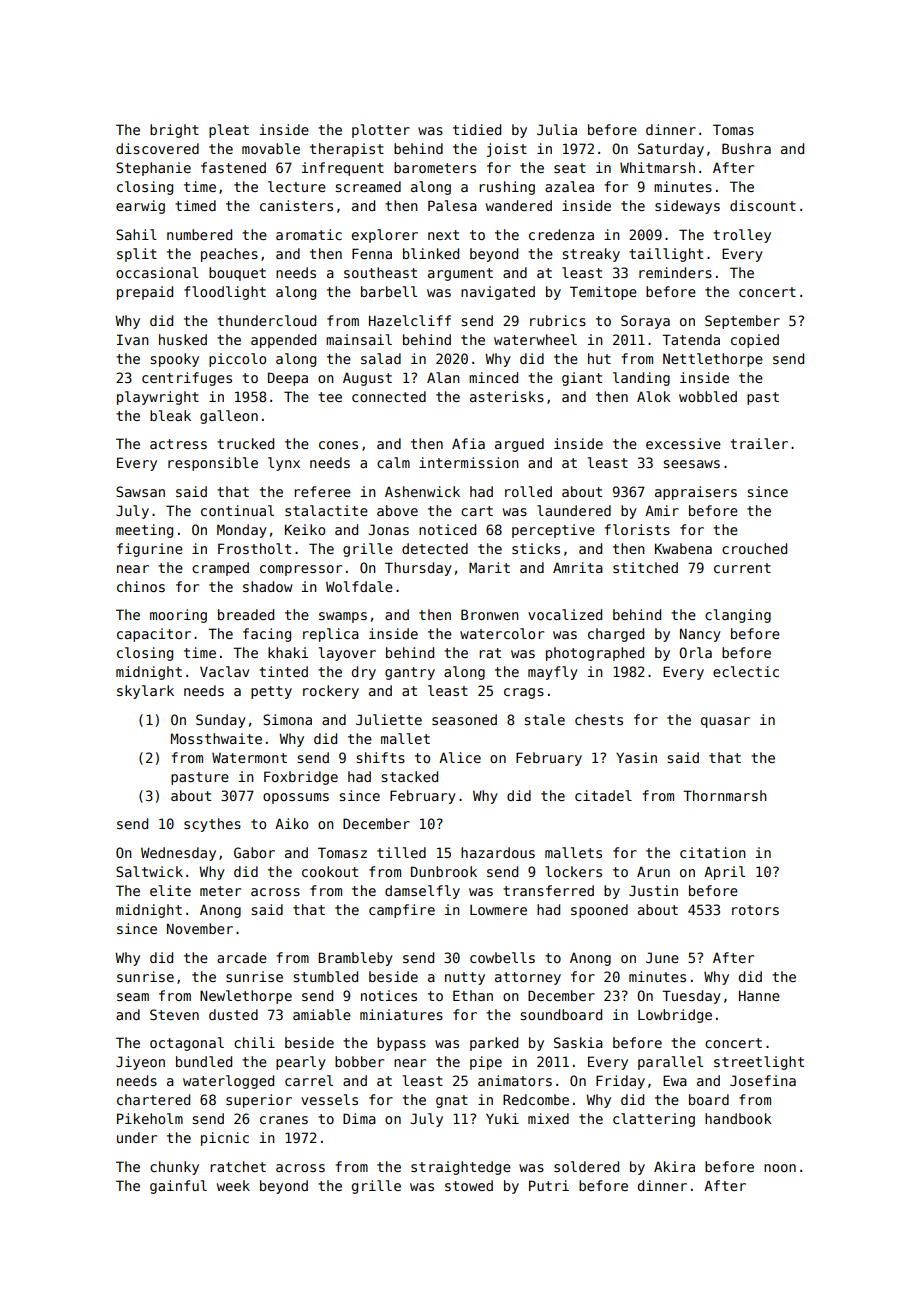 This page has height=1308, width=924. I want to click on quasar, so click(725, 722).
